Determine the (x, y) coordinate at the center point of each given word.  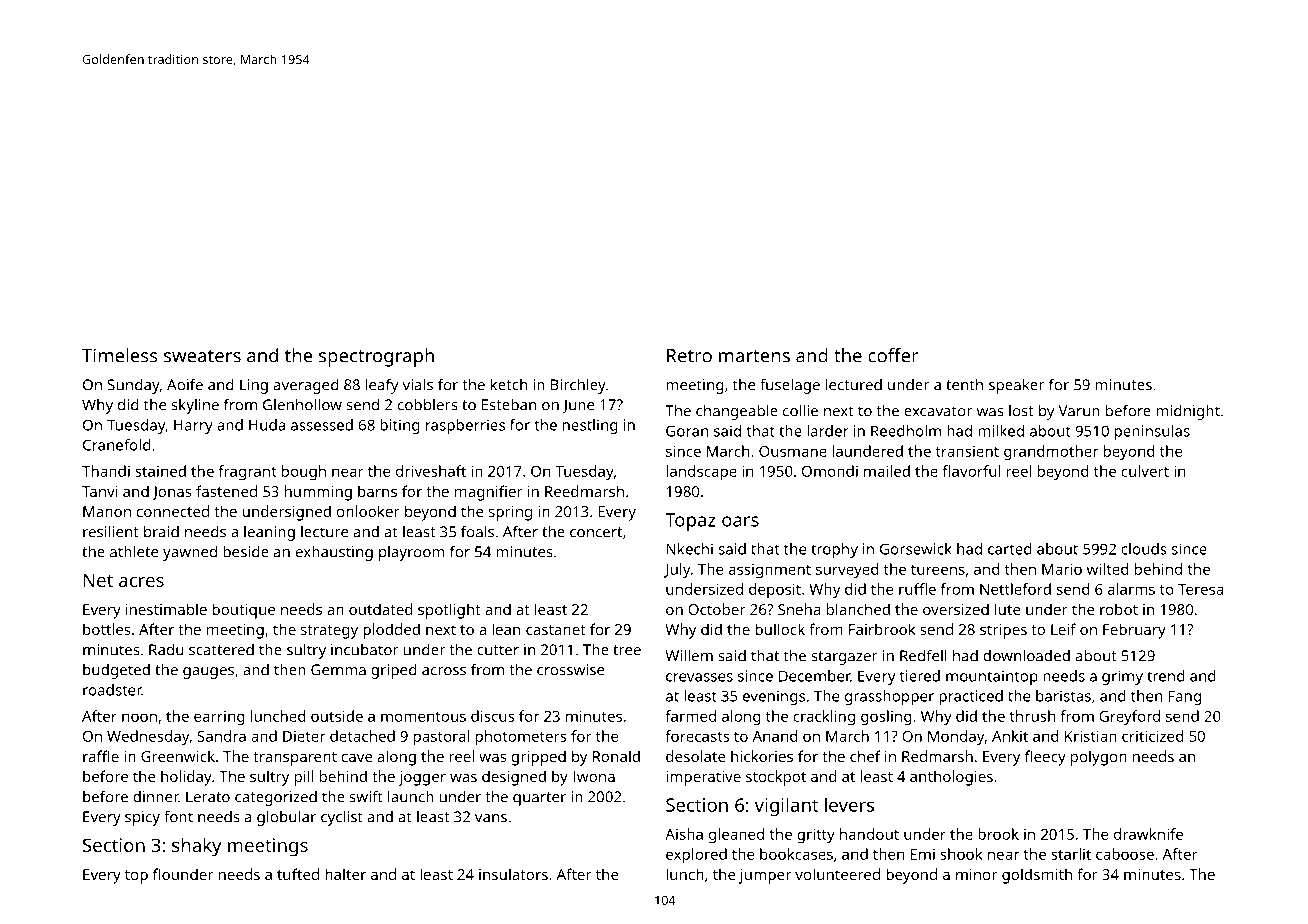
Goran (687, 431)
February (1134, 631)
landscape (701, 473)
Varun (1079, 411)
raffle (101, 756)
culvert (1145, 471)
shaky (197, 847)
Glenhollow (302, 404)
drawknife (1148, 834)
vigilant (786, 806)
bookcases (796, 854)
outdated (381, 609)
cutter (498, 650)
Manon (107, 511)
